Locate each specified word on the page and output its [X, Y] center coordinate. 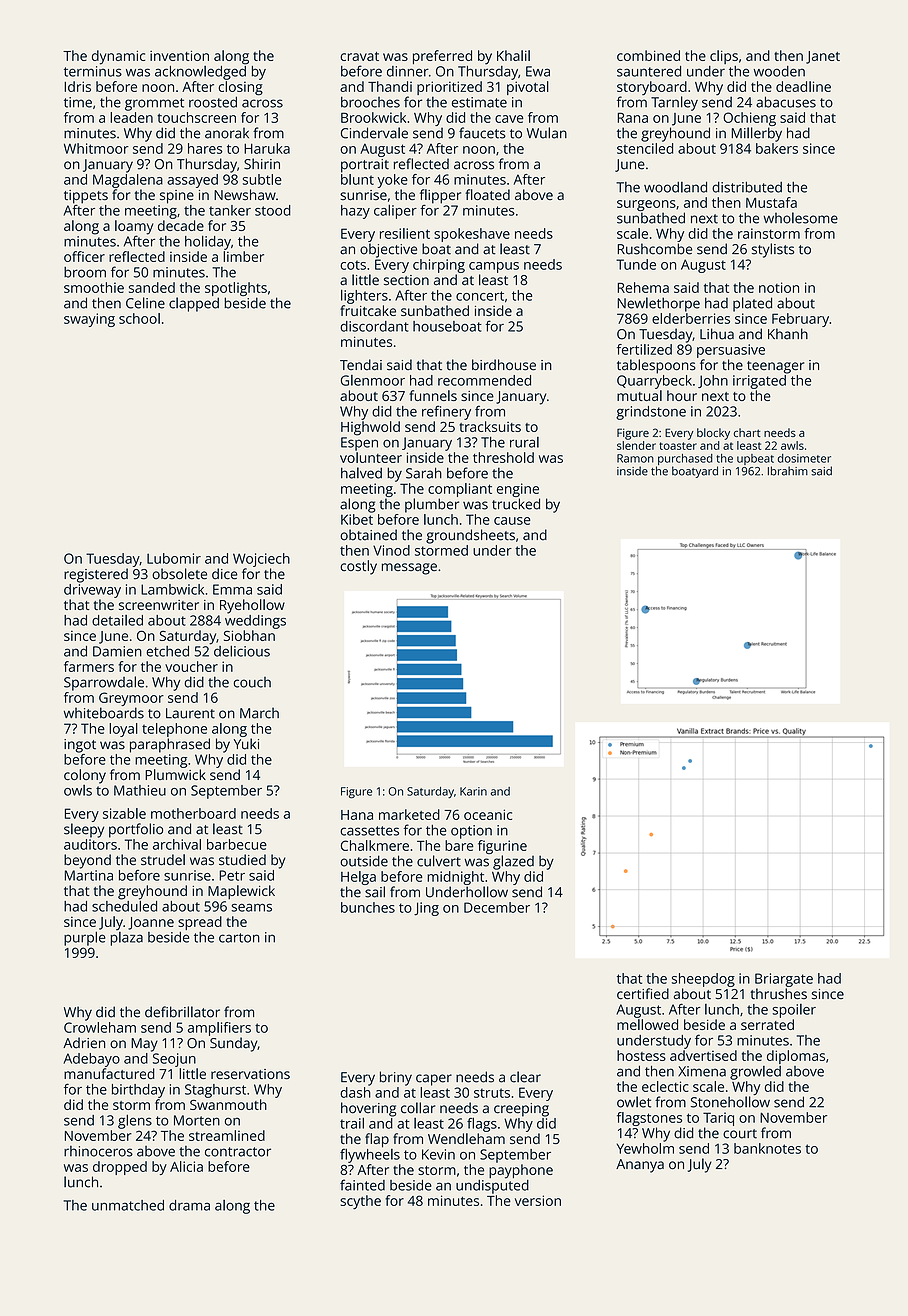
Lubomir [174, 558]
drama [189, 1205]
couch [252, 682]
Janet [823, 57]
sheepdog [703, 980]
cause [512, 521]
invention [179, 55]
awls [792, 445]
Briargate [784, 980]
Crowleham [100, 1027]
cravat [359, 56]
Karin [473, 791]
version [538, 1200]
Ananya [640, 1166]
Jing [426, 909]
